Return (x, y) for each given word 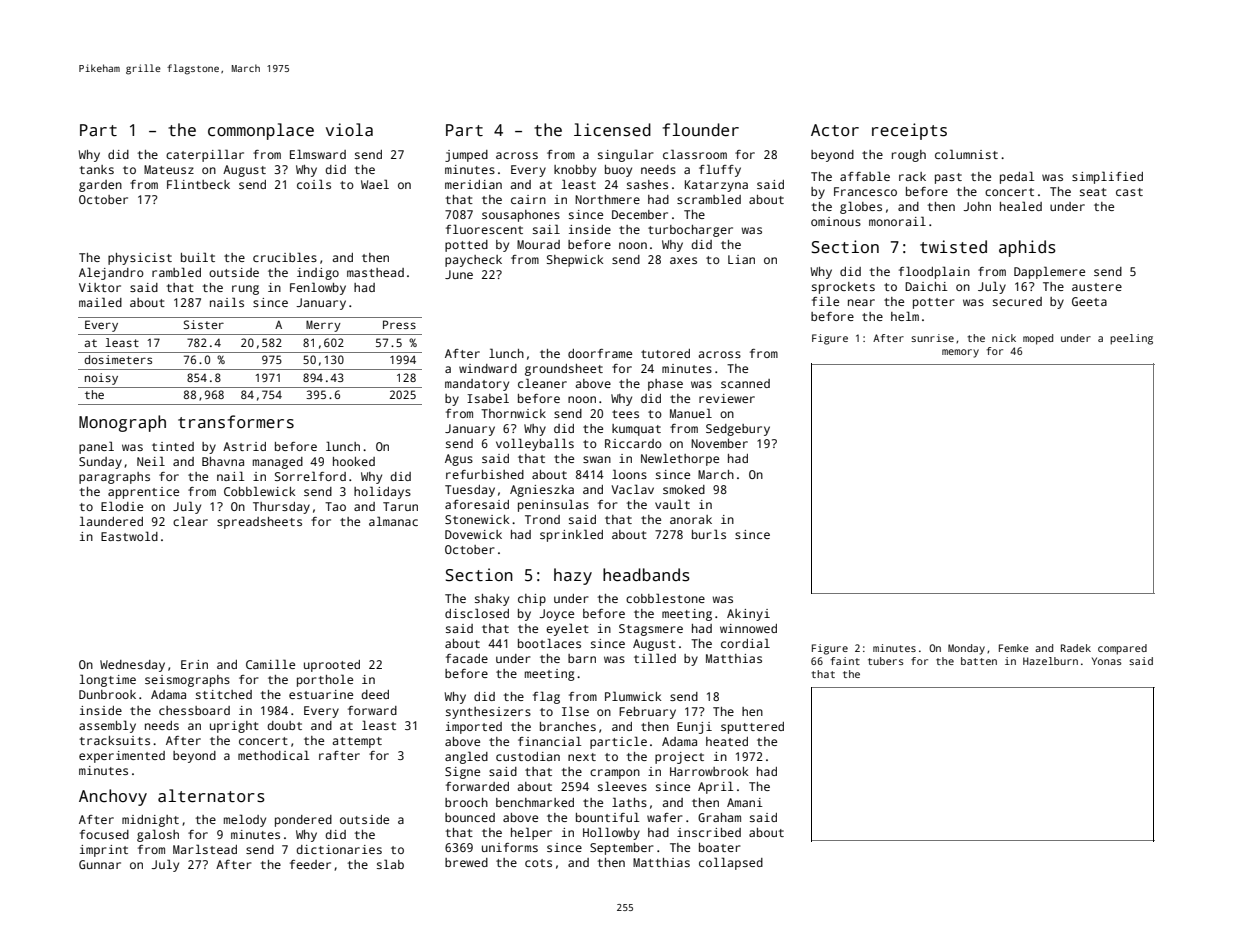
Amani (745, 802)
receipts (909, 131)
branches (568, 726)
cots (538, 863)
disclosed (477, 613)
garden (100, 186)
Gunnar (100, 864)
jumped (466, 156)
